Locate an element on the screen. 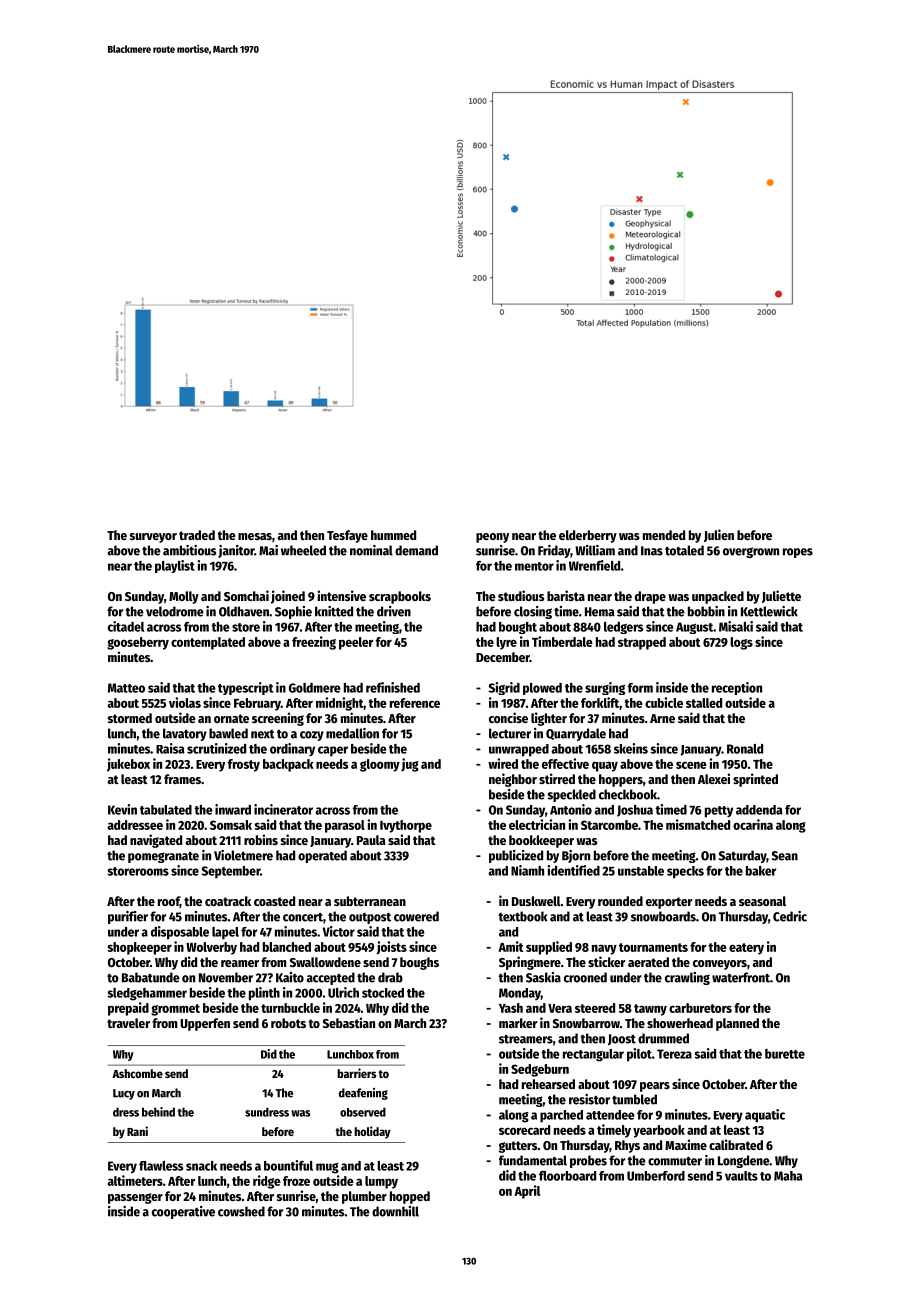  barista is located at coordinates (566, 595).
